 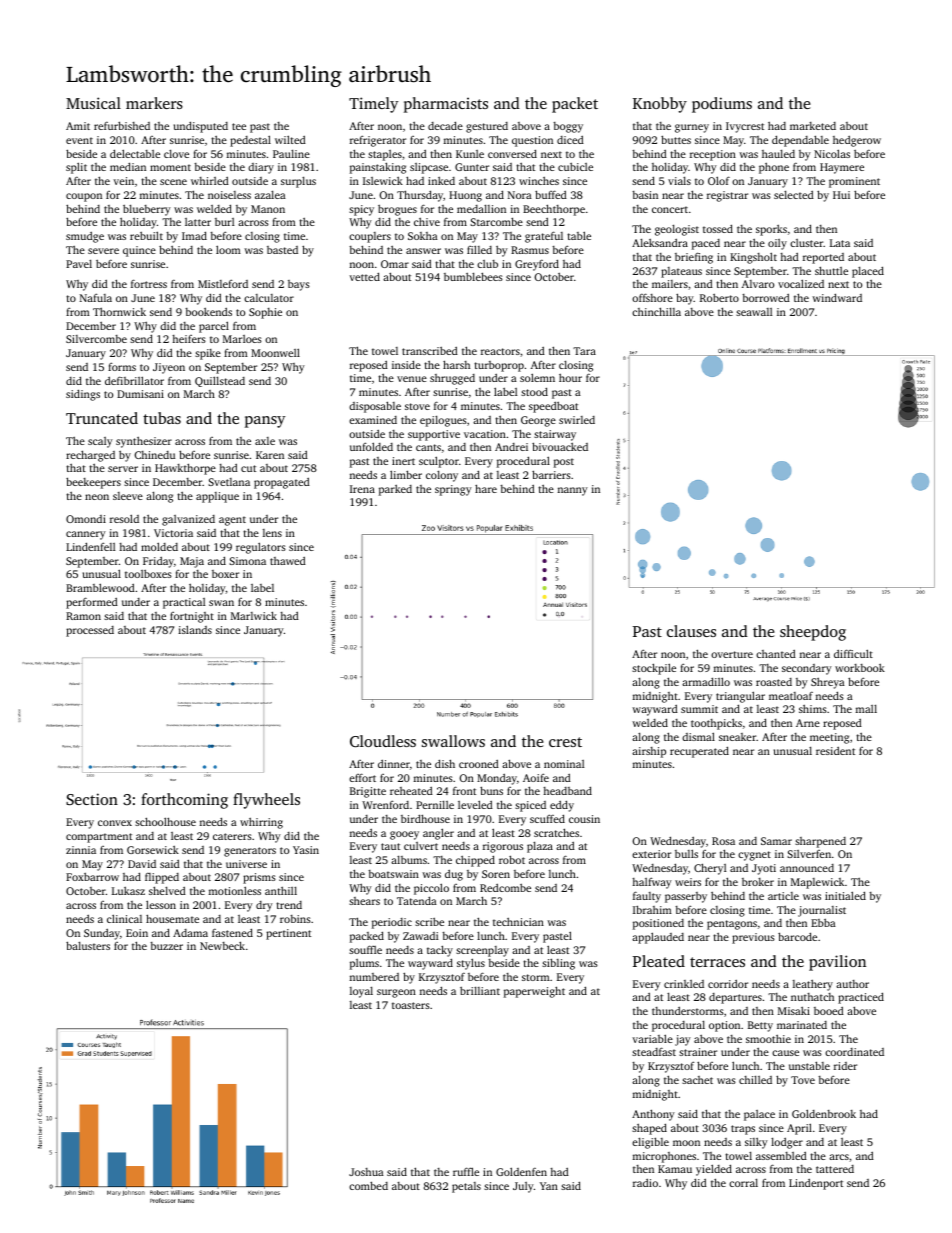 I want to click on clauses, so click(x=691, y=631).
